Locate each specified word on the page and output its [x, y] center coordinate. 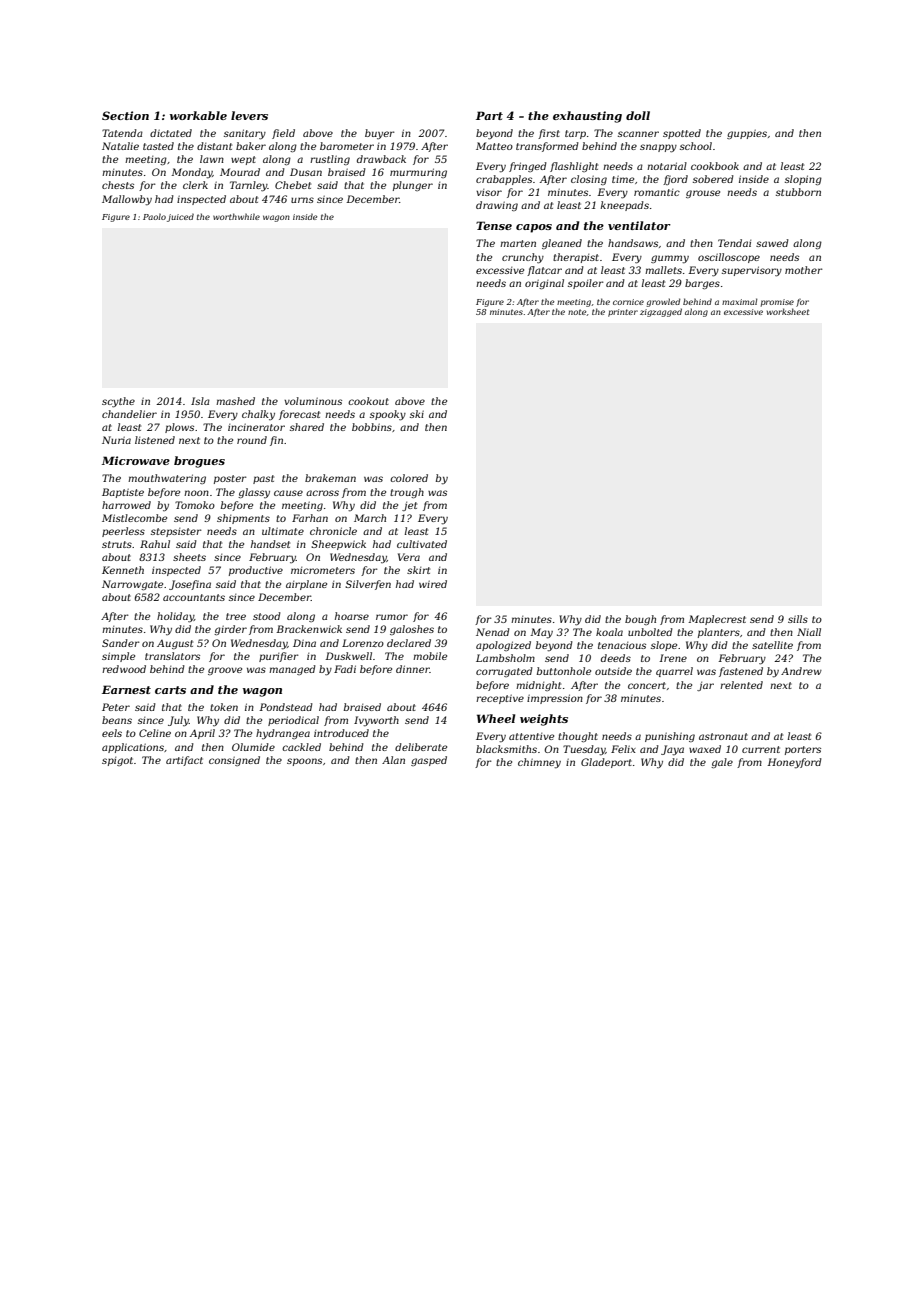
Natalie [120, 146]
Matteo [494, 146]
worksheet [788, 311]
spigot [117, 761]
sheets [189, 557]
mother [804, 270]
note [577, 312]
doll [638, 115]
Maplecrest [717, 620]
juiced [180, 217]
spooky [388, 415]
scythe [118, 402]
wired [433, 584]
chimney [539, 763]
